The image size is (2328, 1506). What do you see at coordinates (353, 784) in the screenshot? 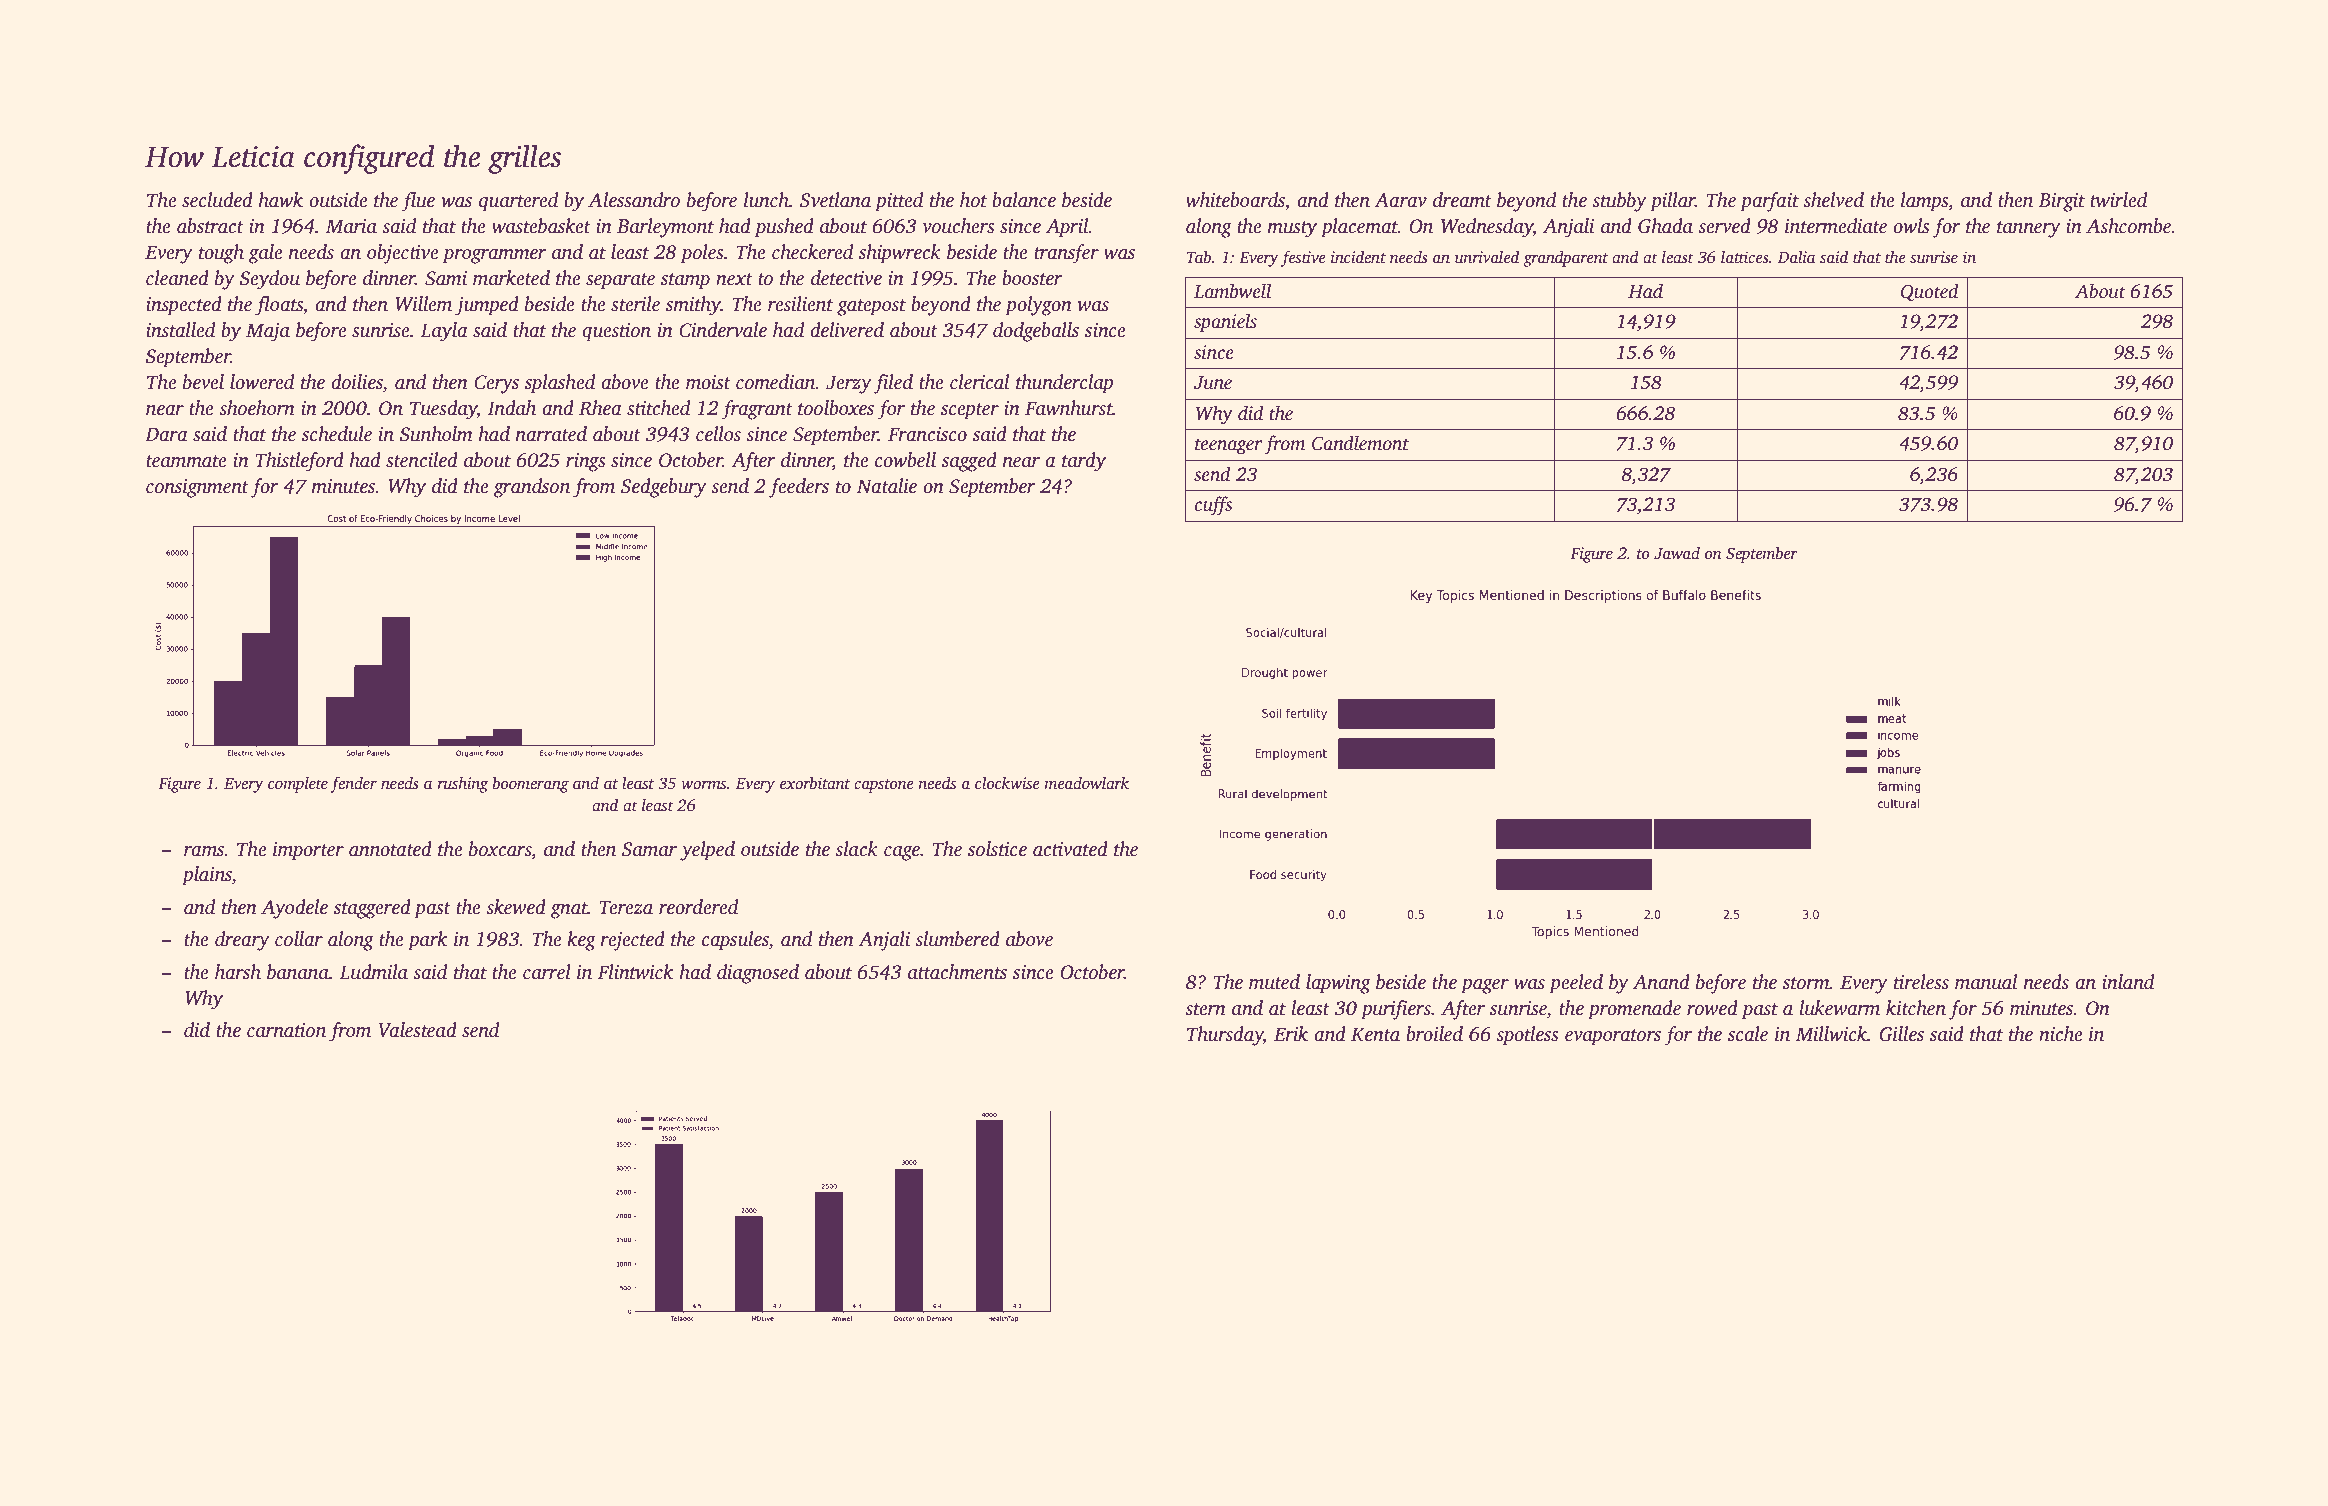
I see `fender` at bounding box center [353, 784].
